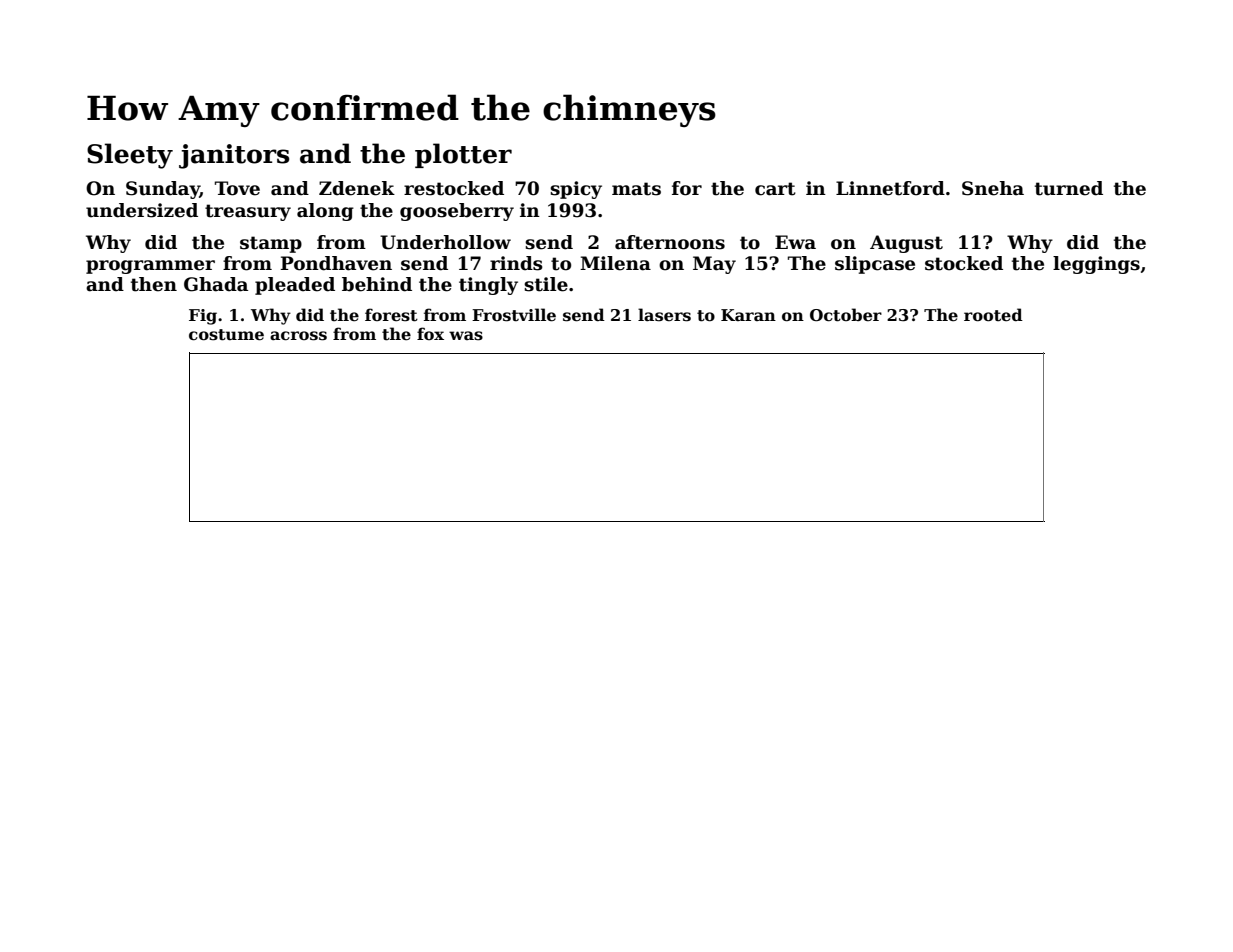 The width and height of the image is (1233, 952). What do you see at coordinates (226, 335) in the image?
I see `costume` at bounding box center [226, 335].
